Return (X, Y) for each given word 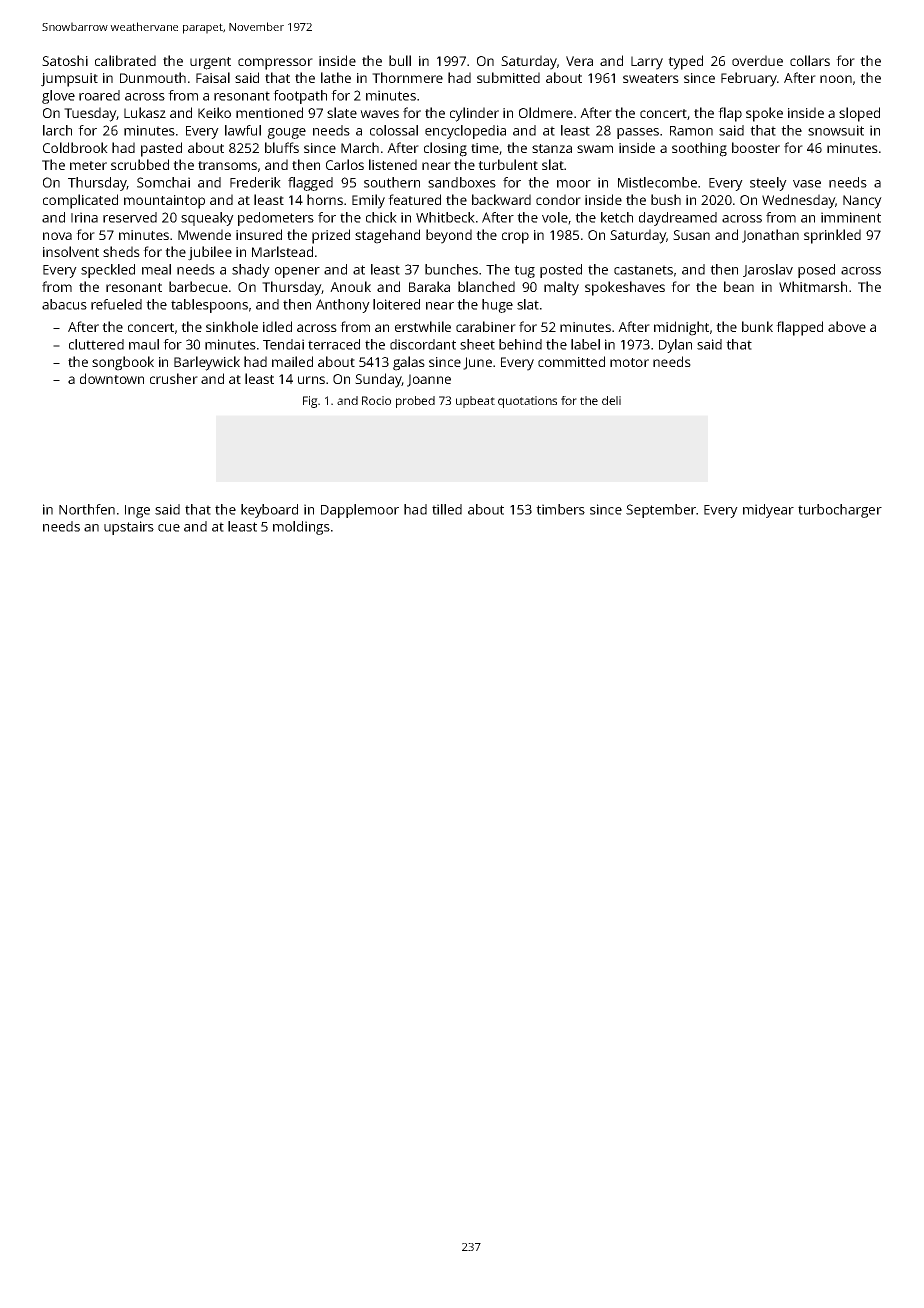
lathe (336, 77)
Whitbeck (445, 217)
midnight (681, 328)
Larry (647, 63)
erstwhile (423, 326)
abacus (64, 304)
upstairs (129, 528)
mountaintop (164, 202)
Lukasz (145, 112)
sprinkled (832, 236)
